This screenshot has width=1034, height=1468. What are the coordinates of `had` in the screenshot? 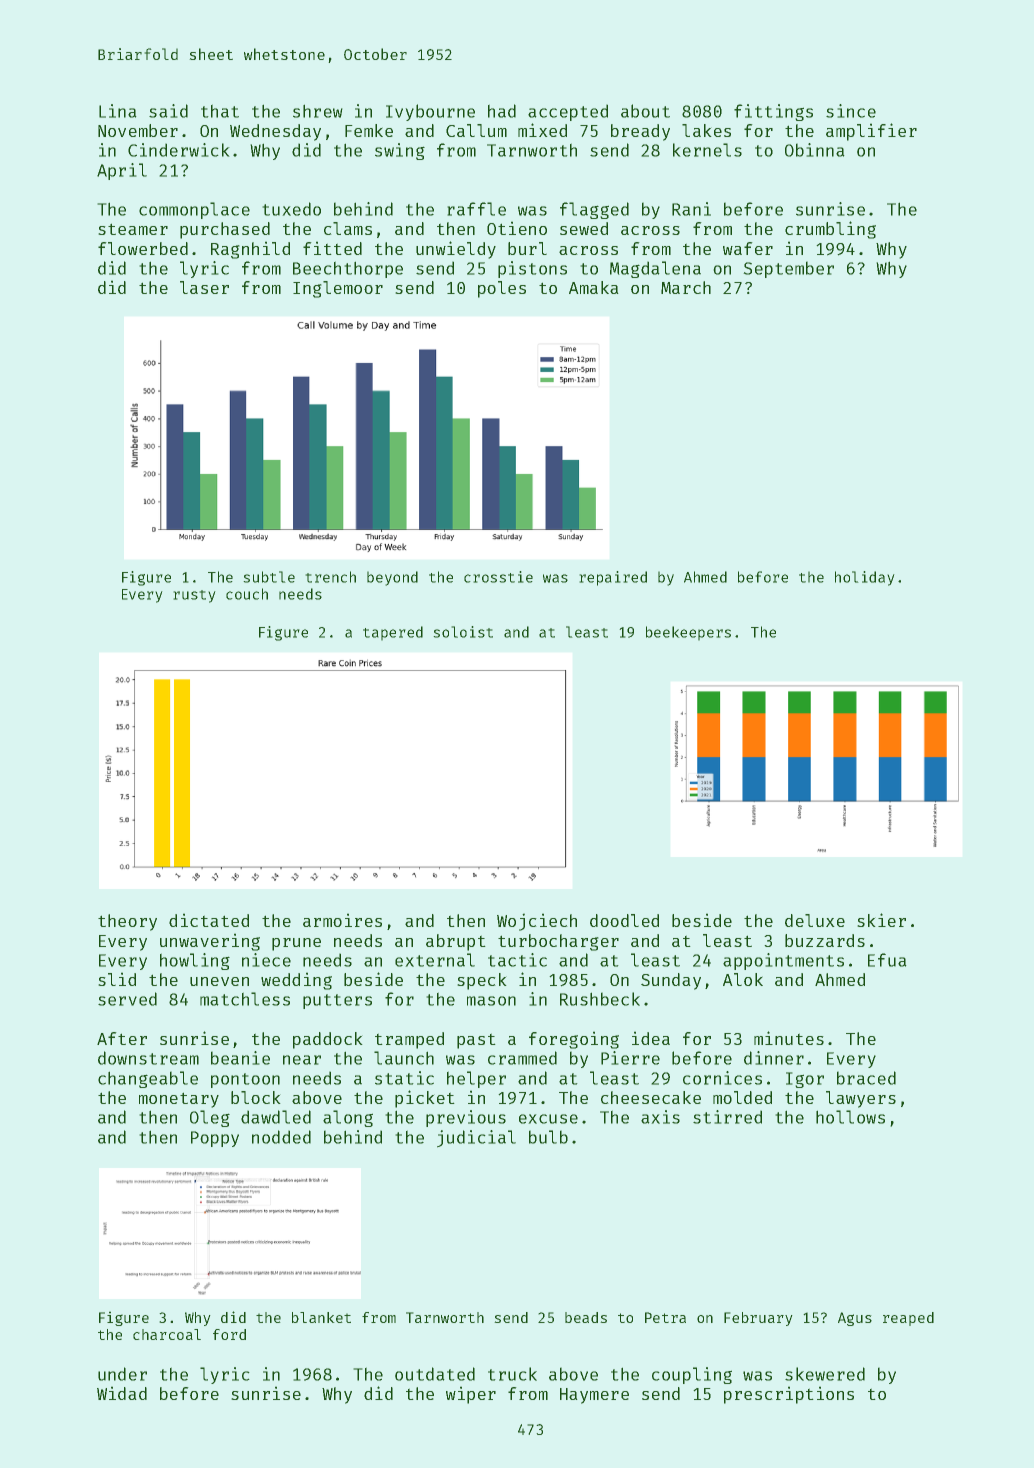 It's located at (502, 111).
